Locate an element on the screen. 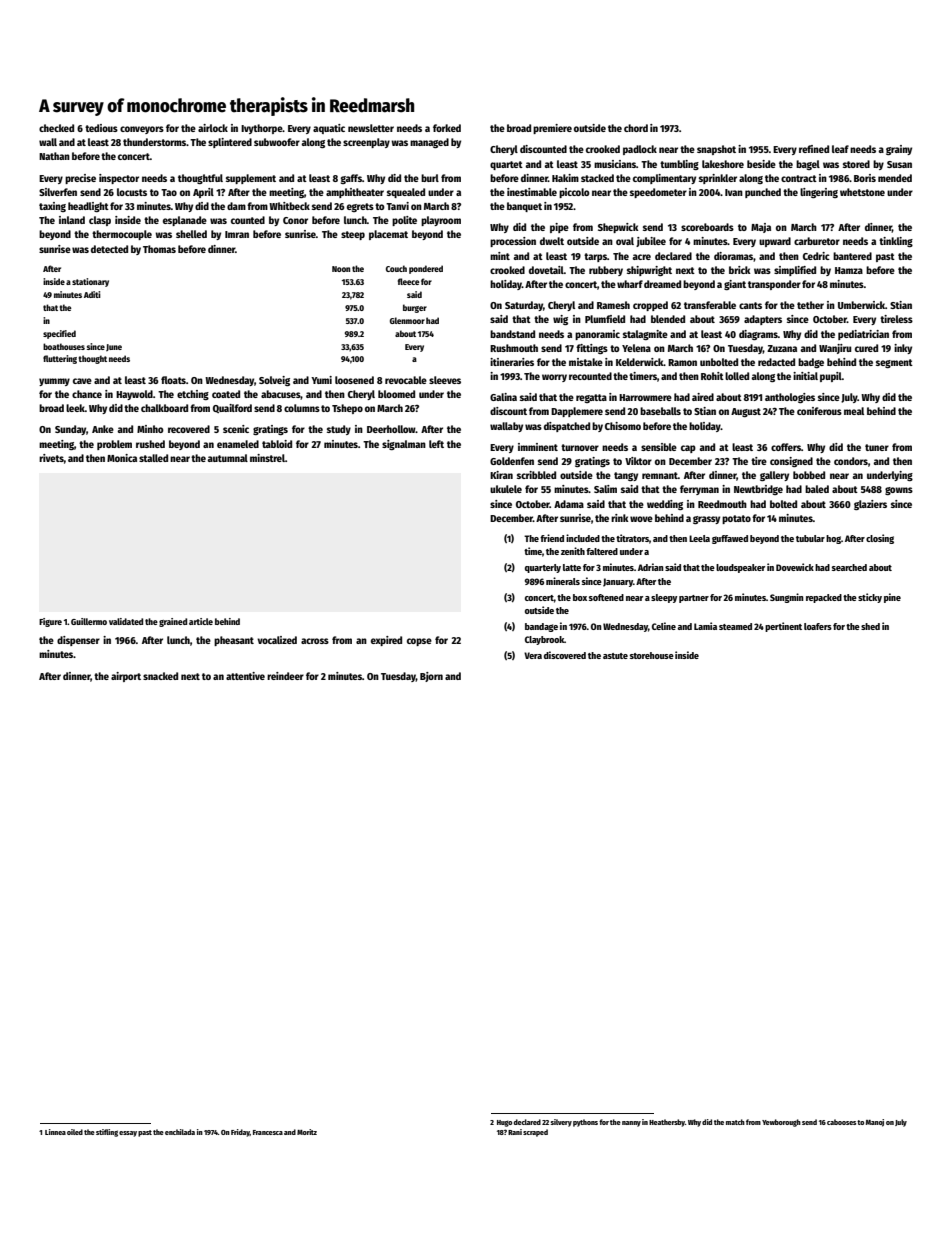 The image size is (952, 1233). checked is located at coordinates (56, 128).
